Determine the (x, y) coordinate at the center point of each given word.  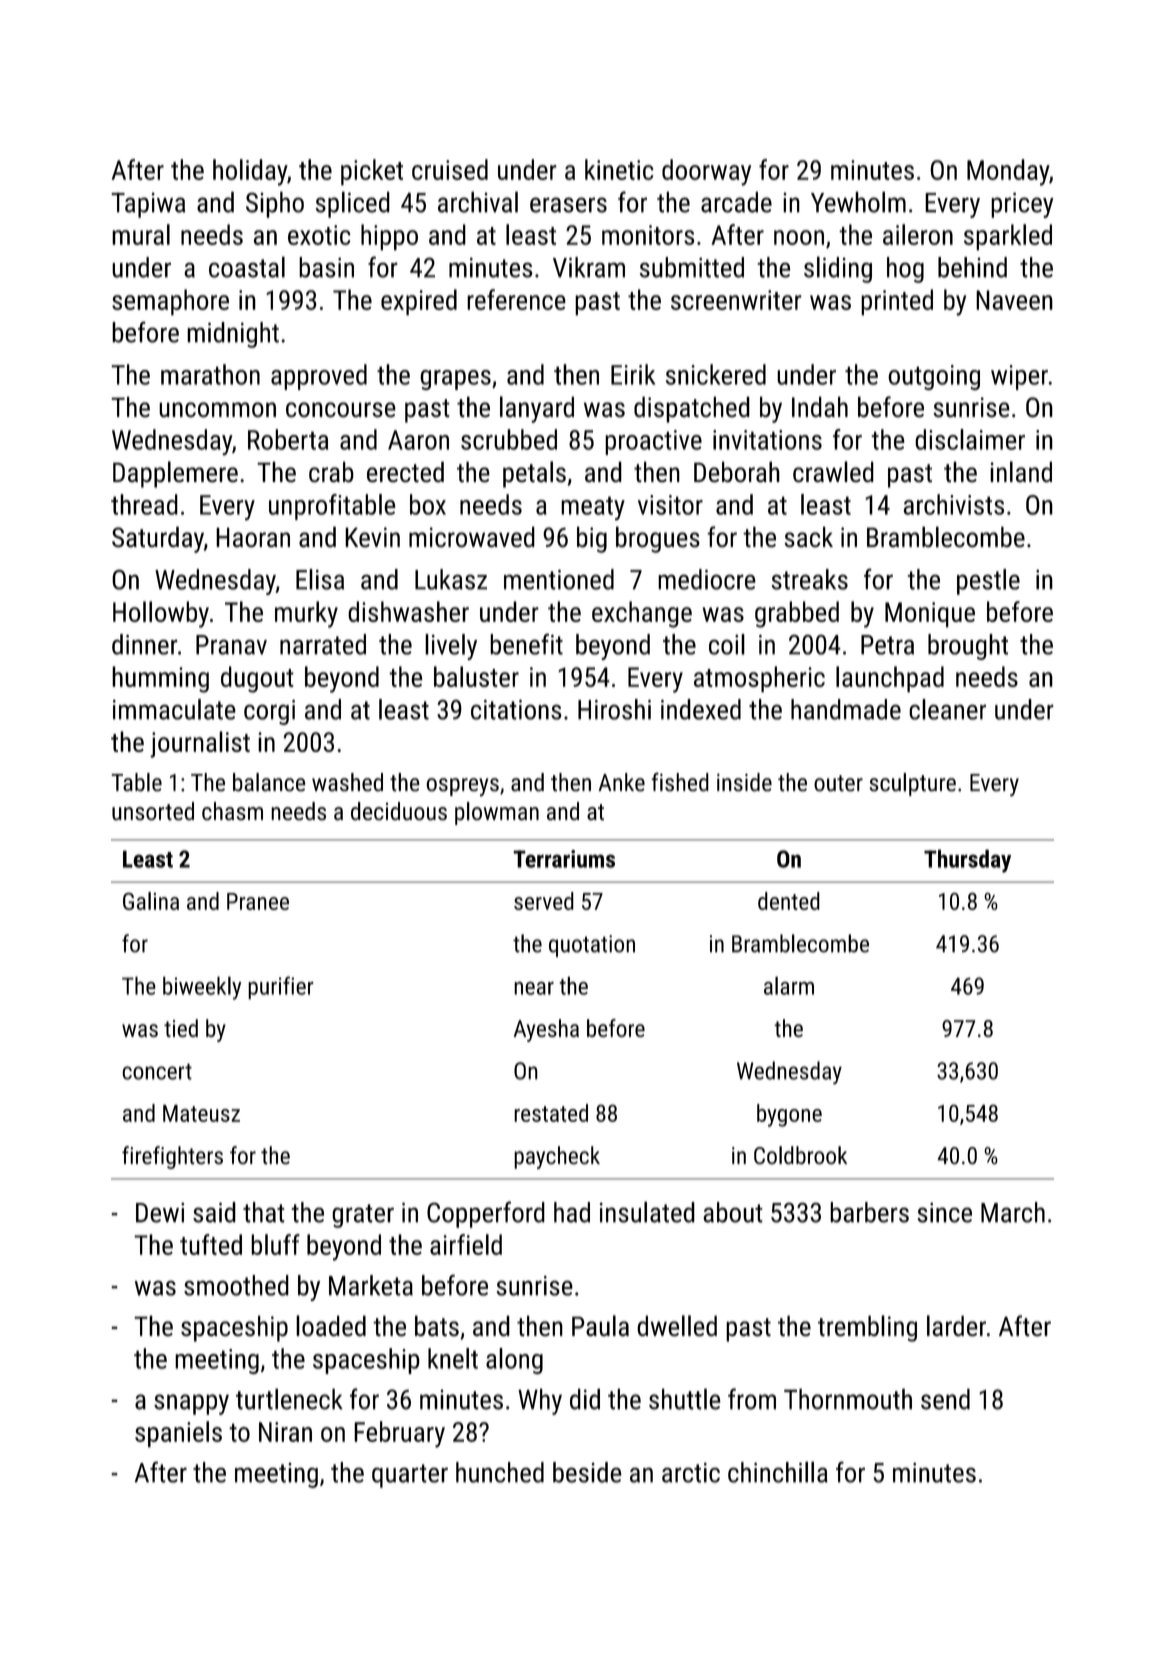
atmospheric (759, 679)
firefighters (172, 1157)
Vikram (589, 267)
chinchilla (778, 1472)
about (733, 1212)
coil (727, 644)
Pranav (231, 645)
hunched (500, 1472)
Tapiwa (148, 205)
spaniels (178, 1434)
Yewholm (858, 202)
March (1013, 1212)
